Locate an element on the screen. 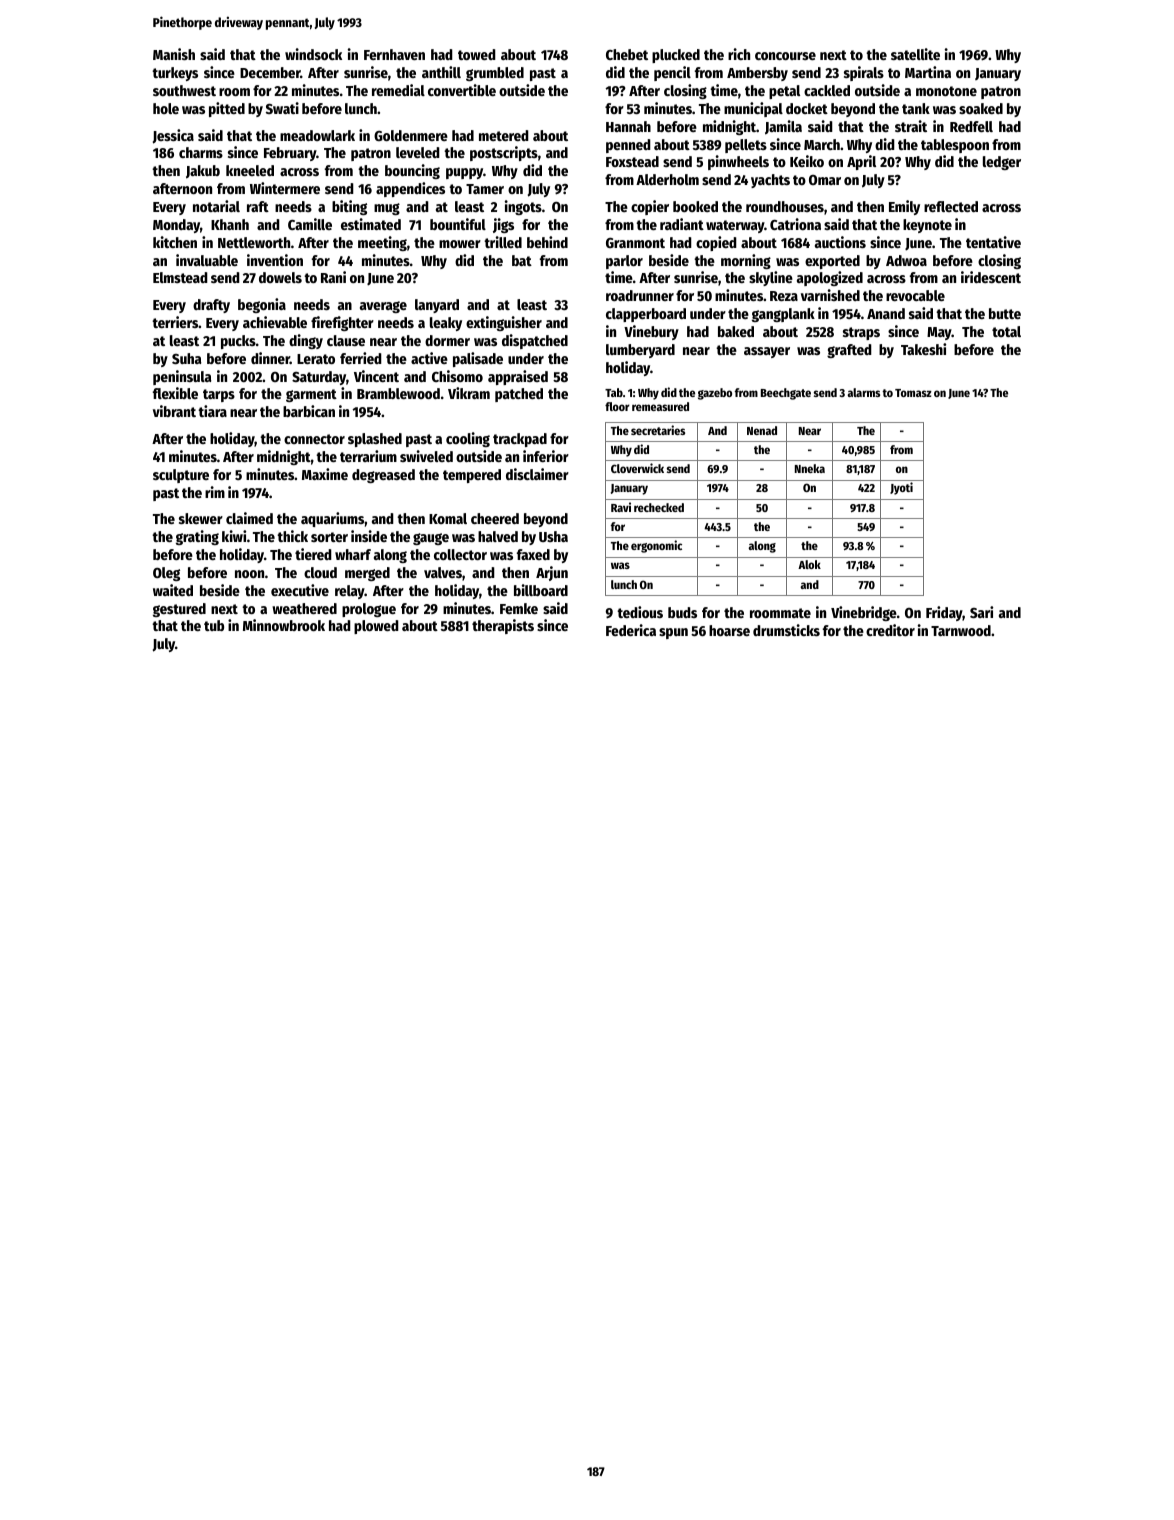 Image resolution: width=1174 pixels, height=1520 pixels. tub is located at coordinates (214, 625).
